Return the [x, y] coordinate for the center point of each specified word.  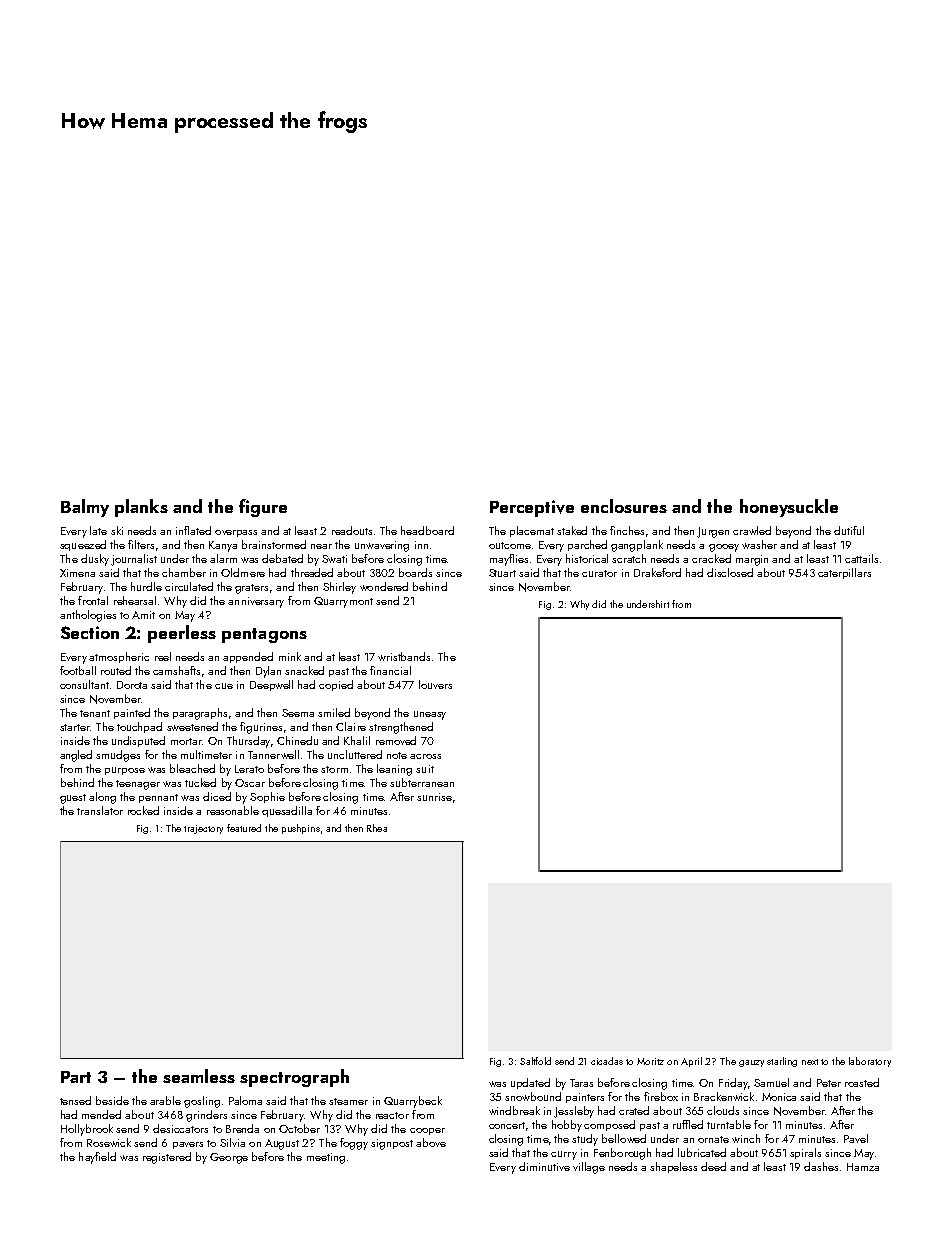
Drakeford [657, 572]
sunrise [434, 797]
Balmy [85, 508]
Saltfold [535, 1061]
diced [217, 796]
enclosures [624, 506]
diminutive [544, 1166]
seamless [199, 1076]
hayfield [97, 1158]
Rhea [377, 828]
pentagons [264, 635]
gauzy [751, 1063]
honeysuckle [789, 508]
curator [599, 573]
